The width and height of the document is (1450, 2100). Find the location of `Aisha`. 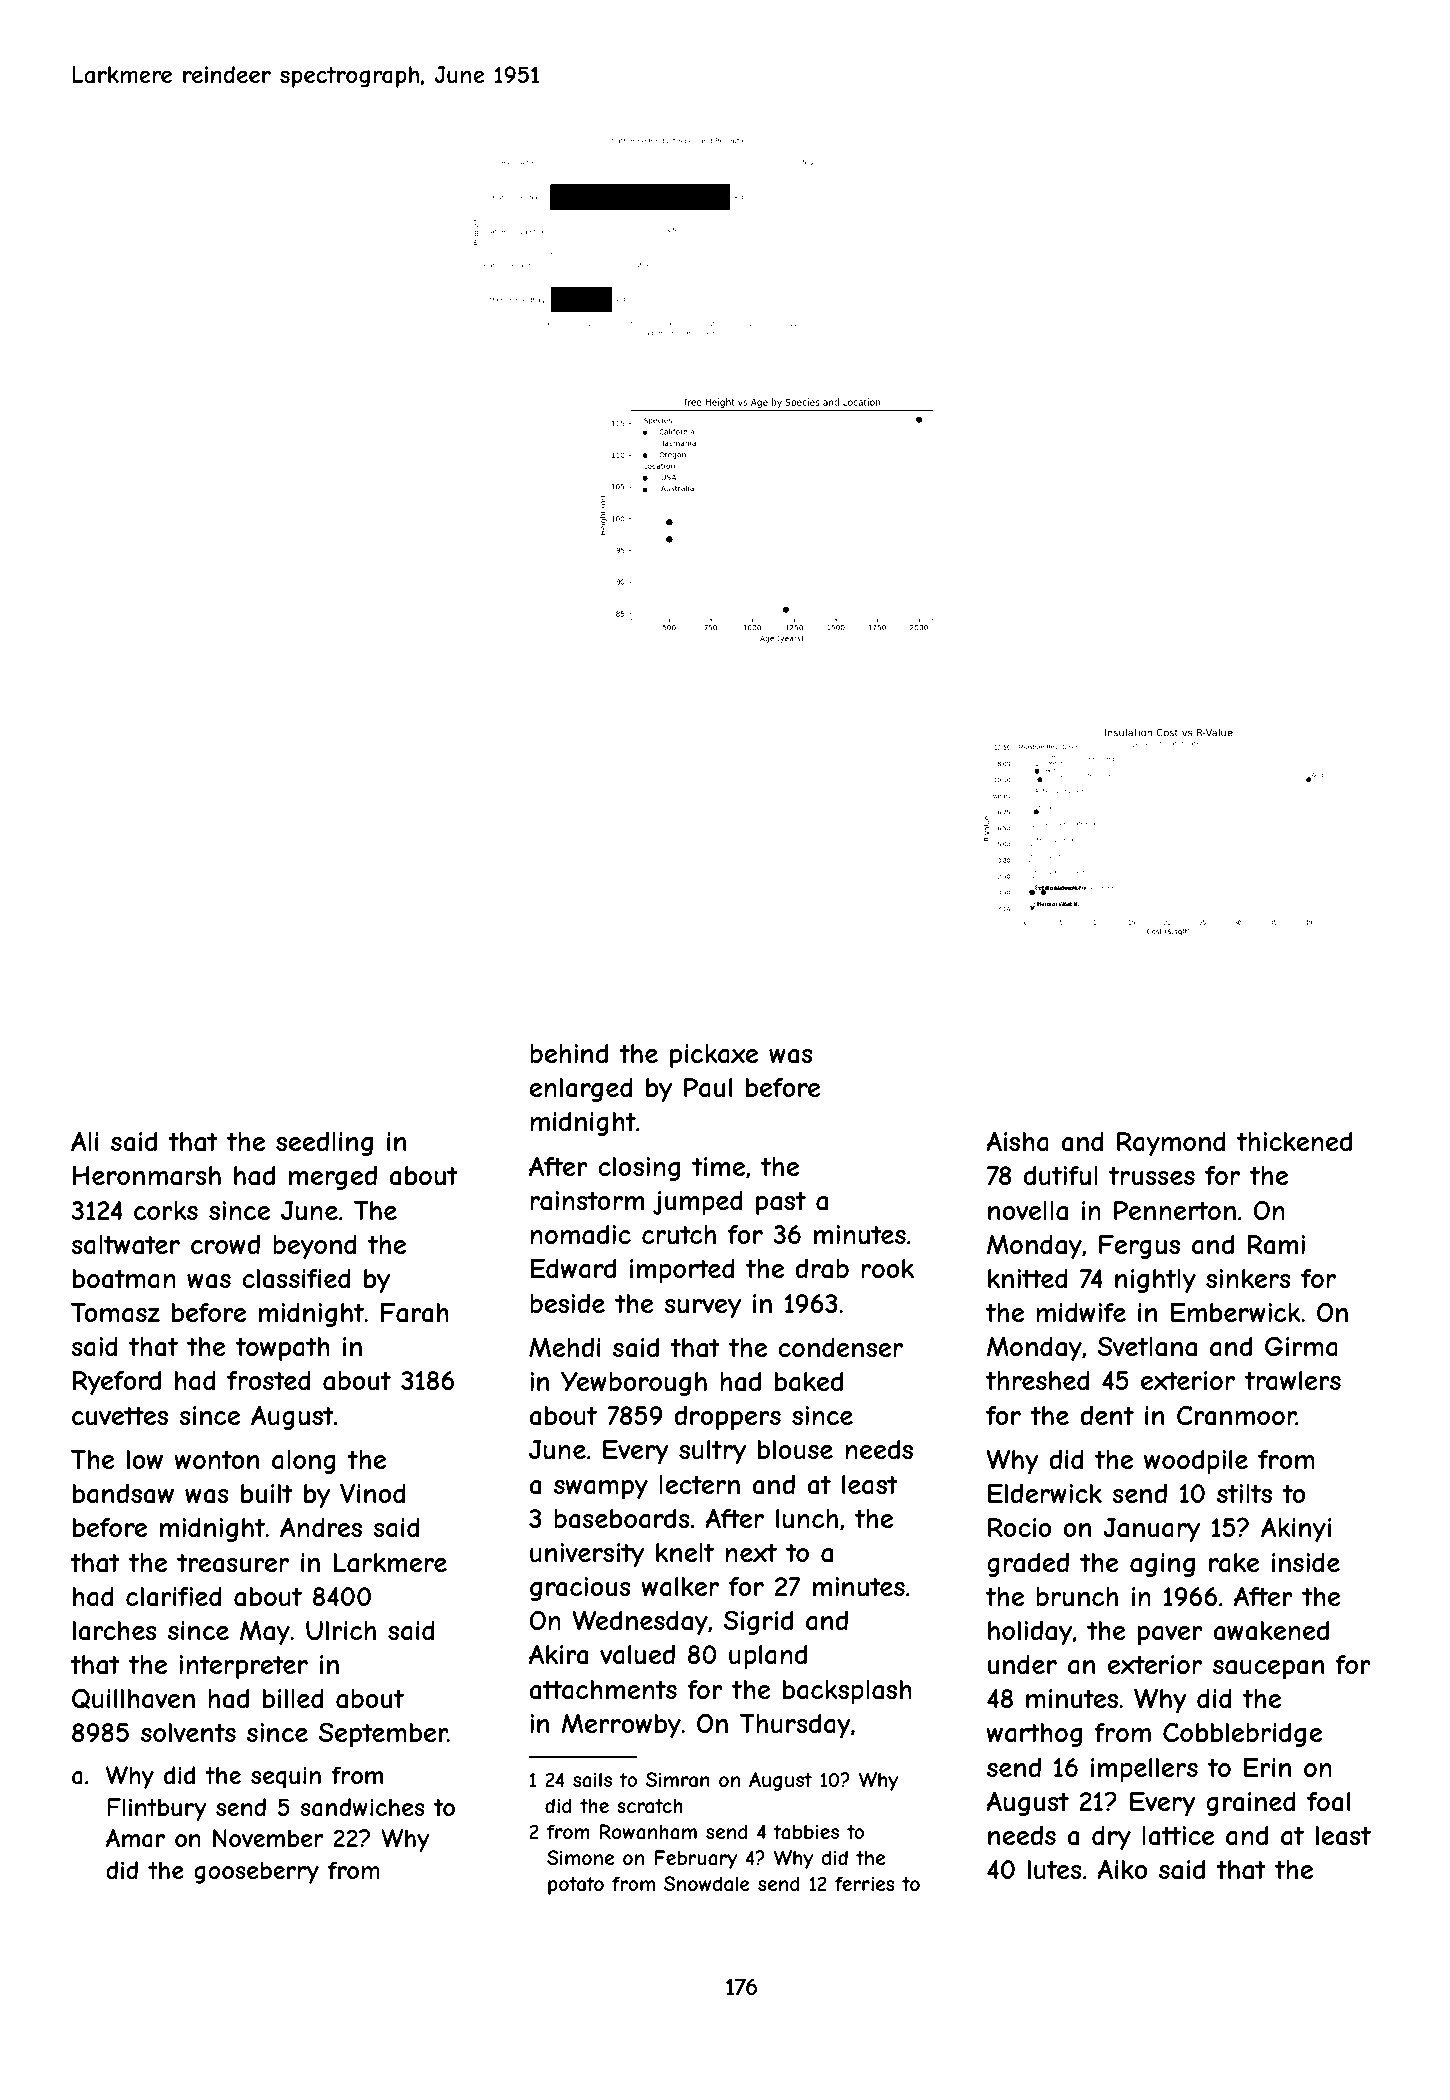

Aisha is located at coordinates (1017, 1141).
